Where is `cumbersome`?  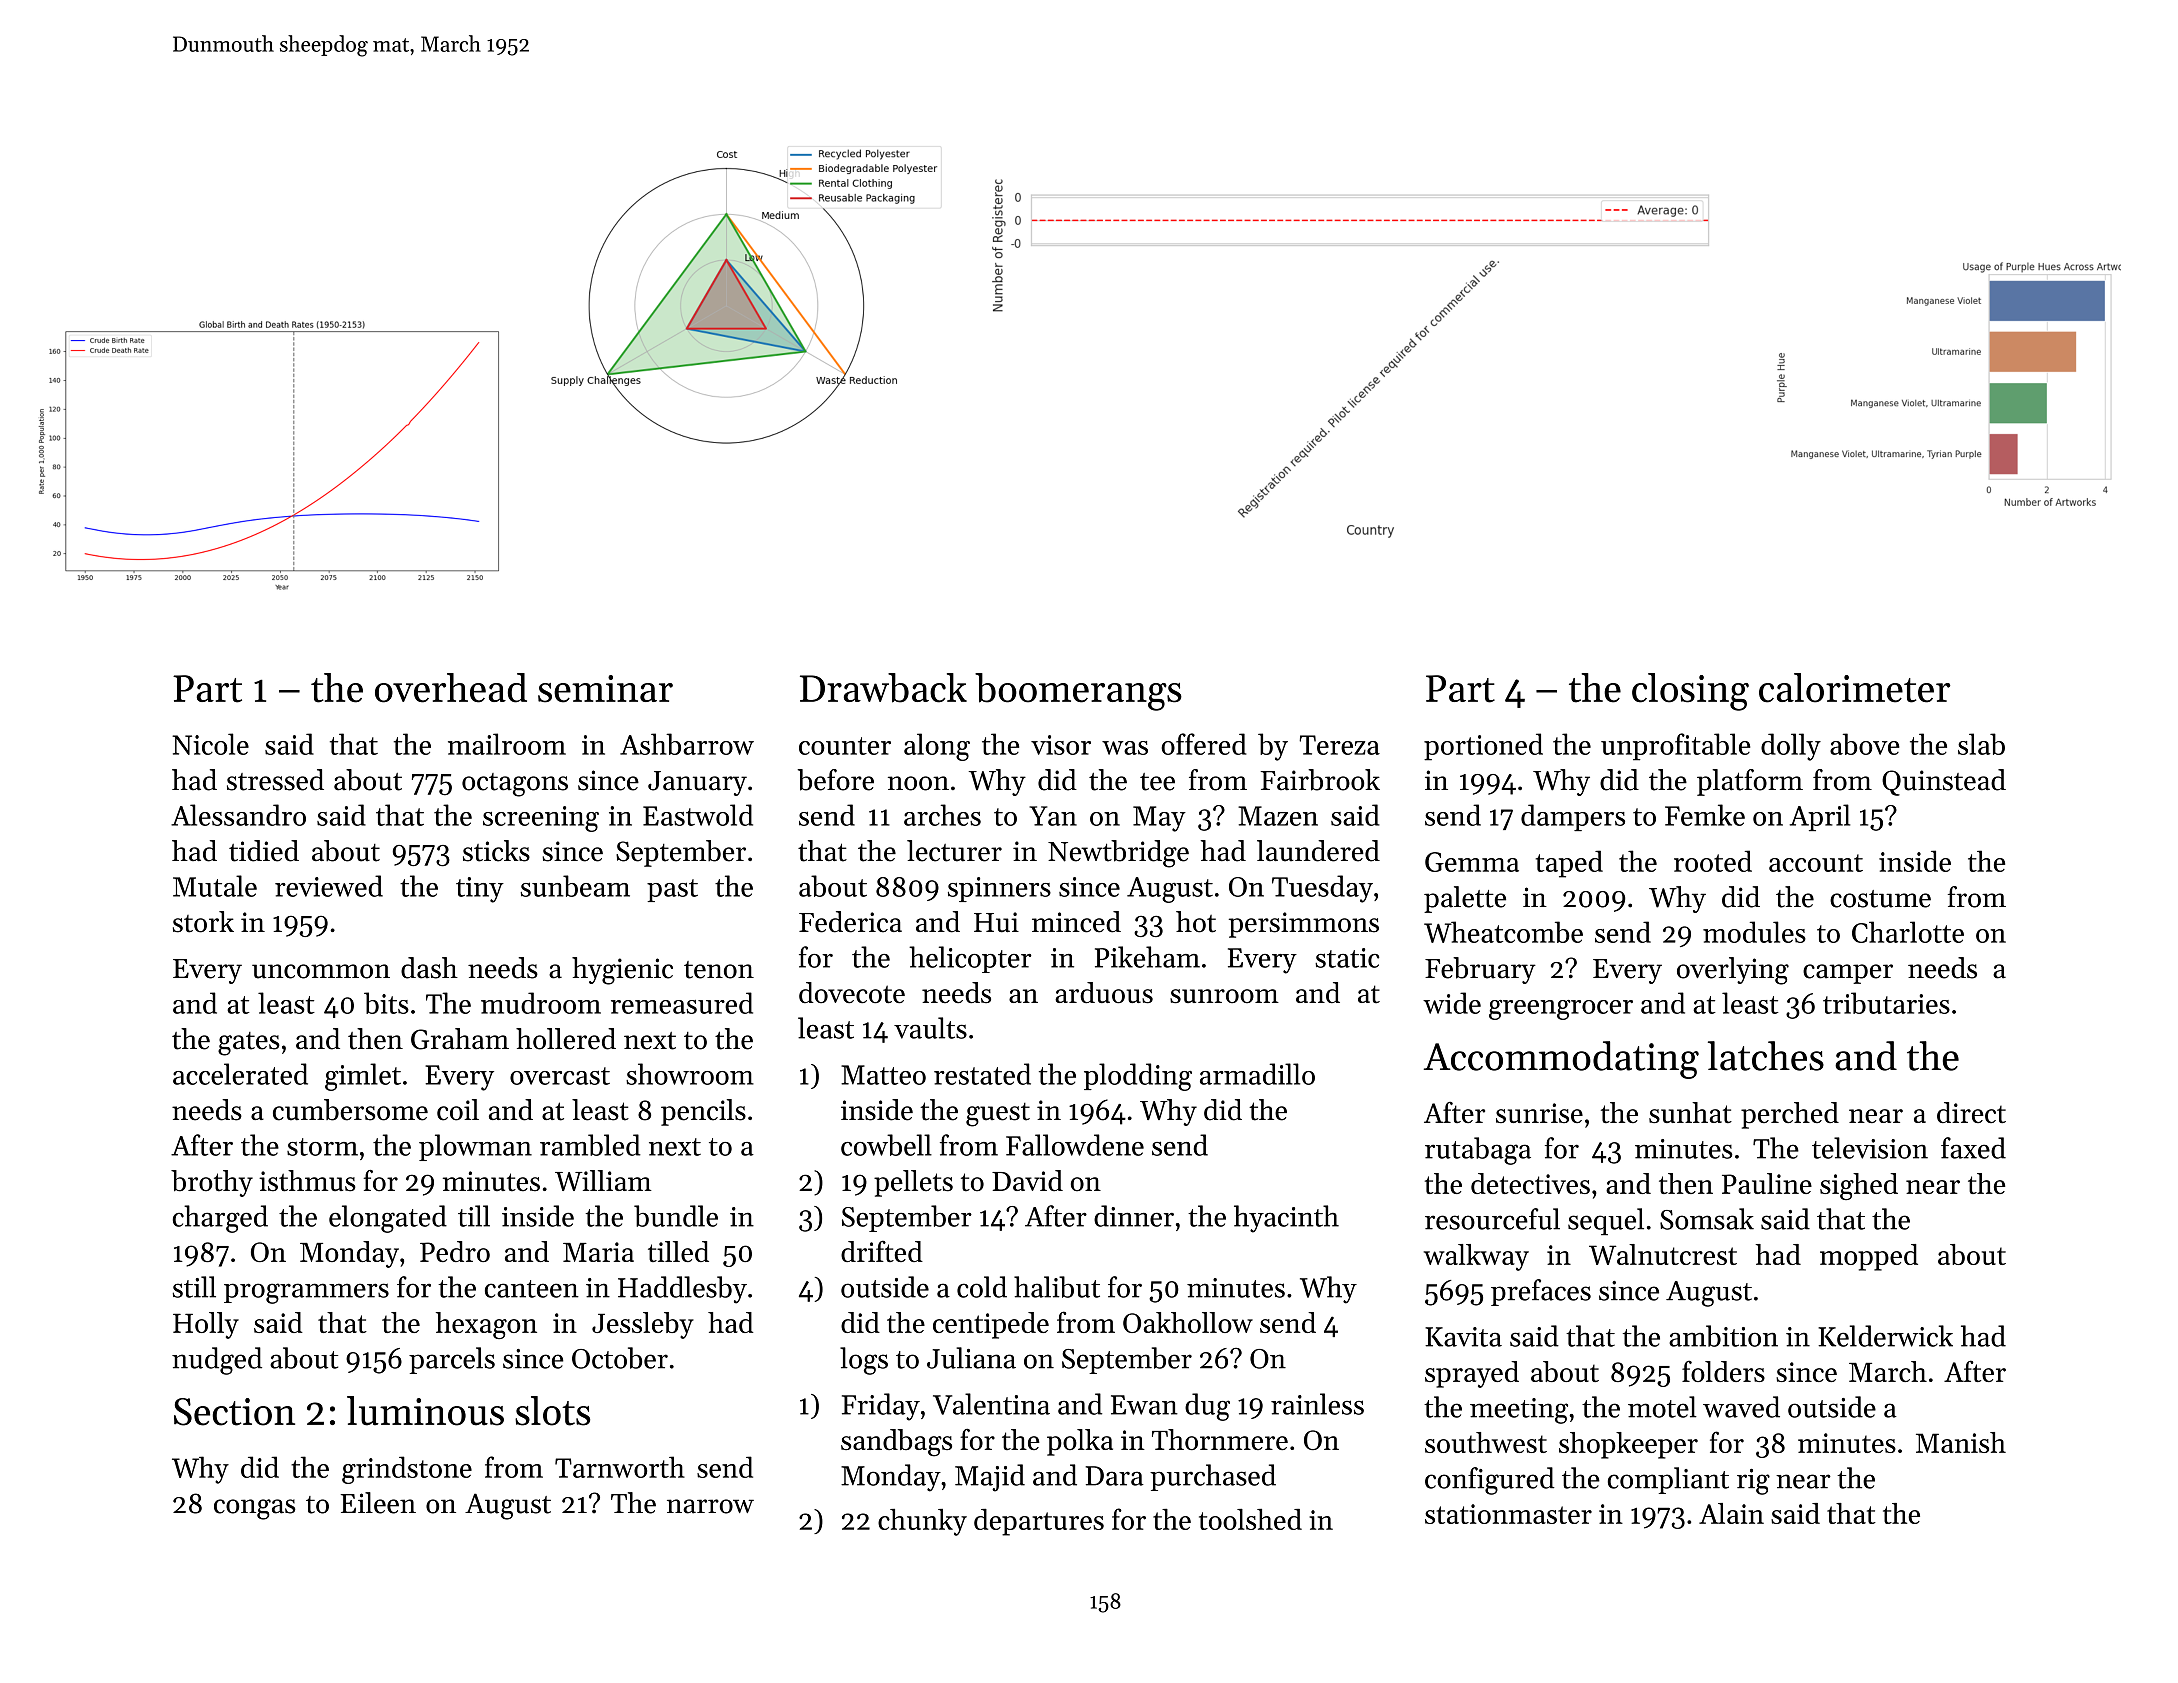
cumbersome is located at coordinates (350, 1110).
